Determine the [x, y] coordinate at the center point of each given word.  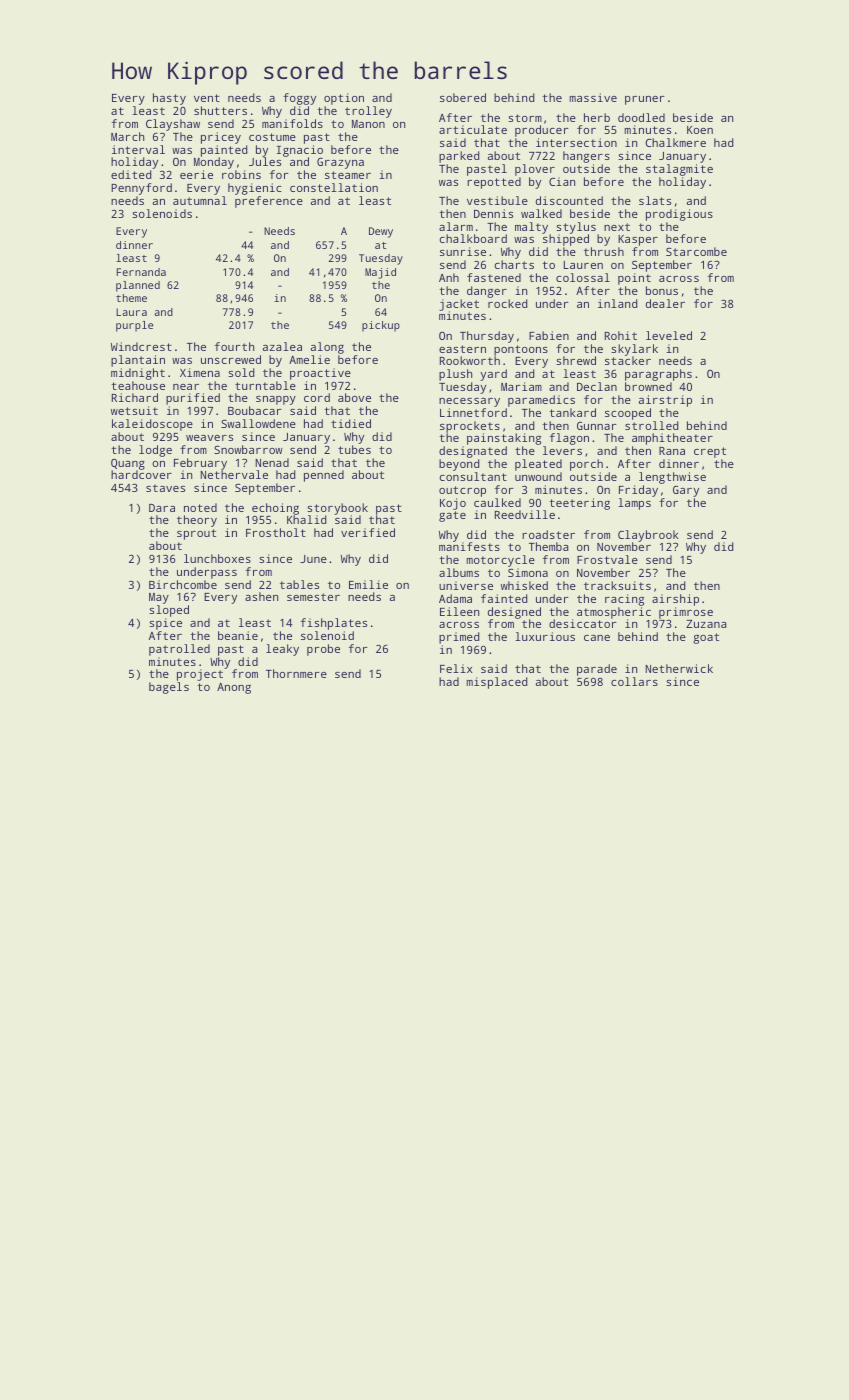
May [159, 598]
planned [138, 286]
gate [452, 516]
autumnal [200, 200]
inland [617, 303]
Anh [449, 277]
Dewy [381, 232]
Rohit [621, 335]
